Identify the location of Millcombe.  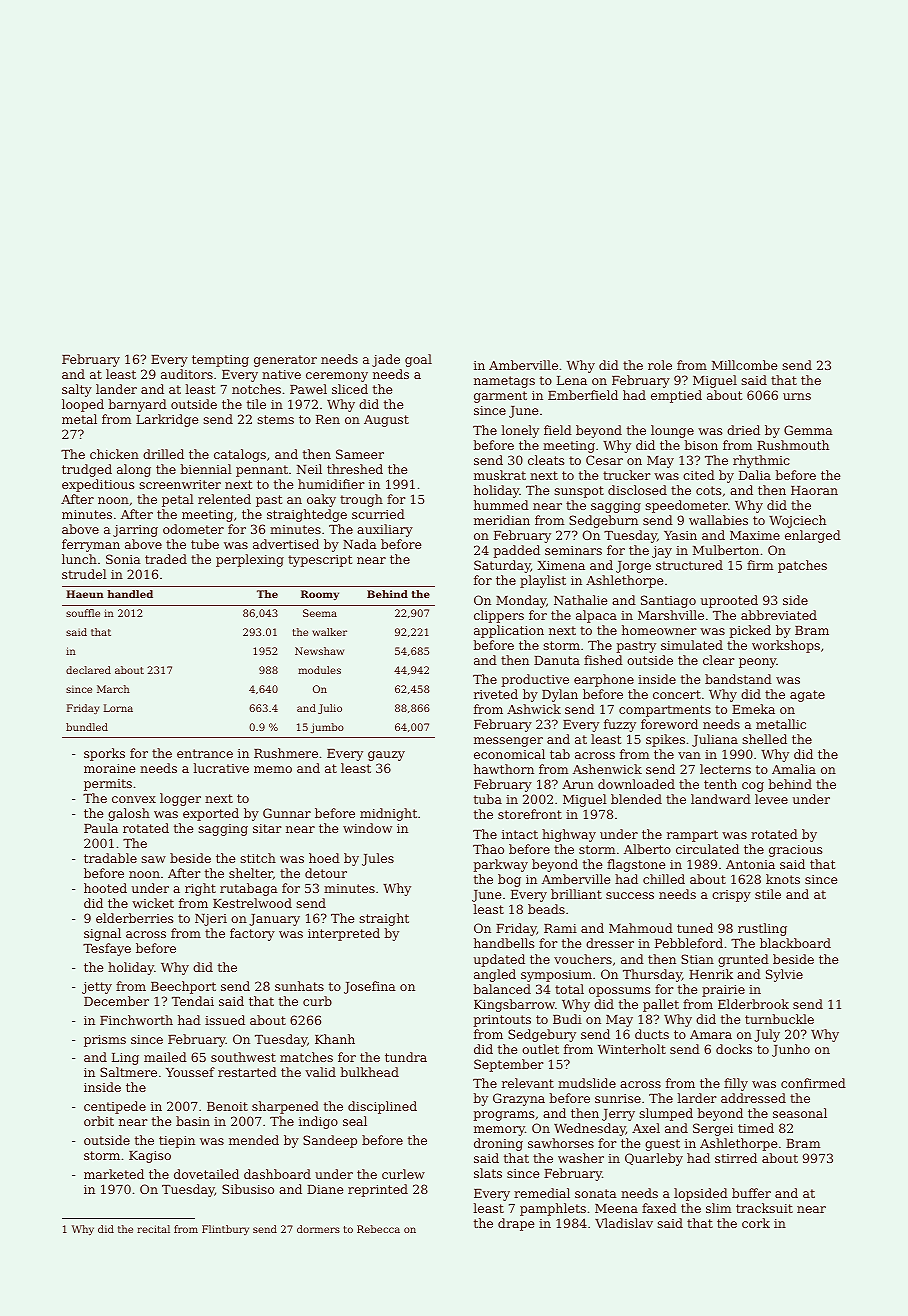
(744, 365).
